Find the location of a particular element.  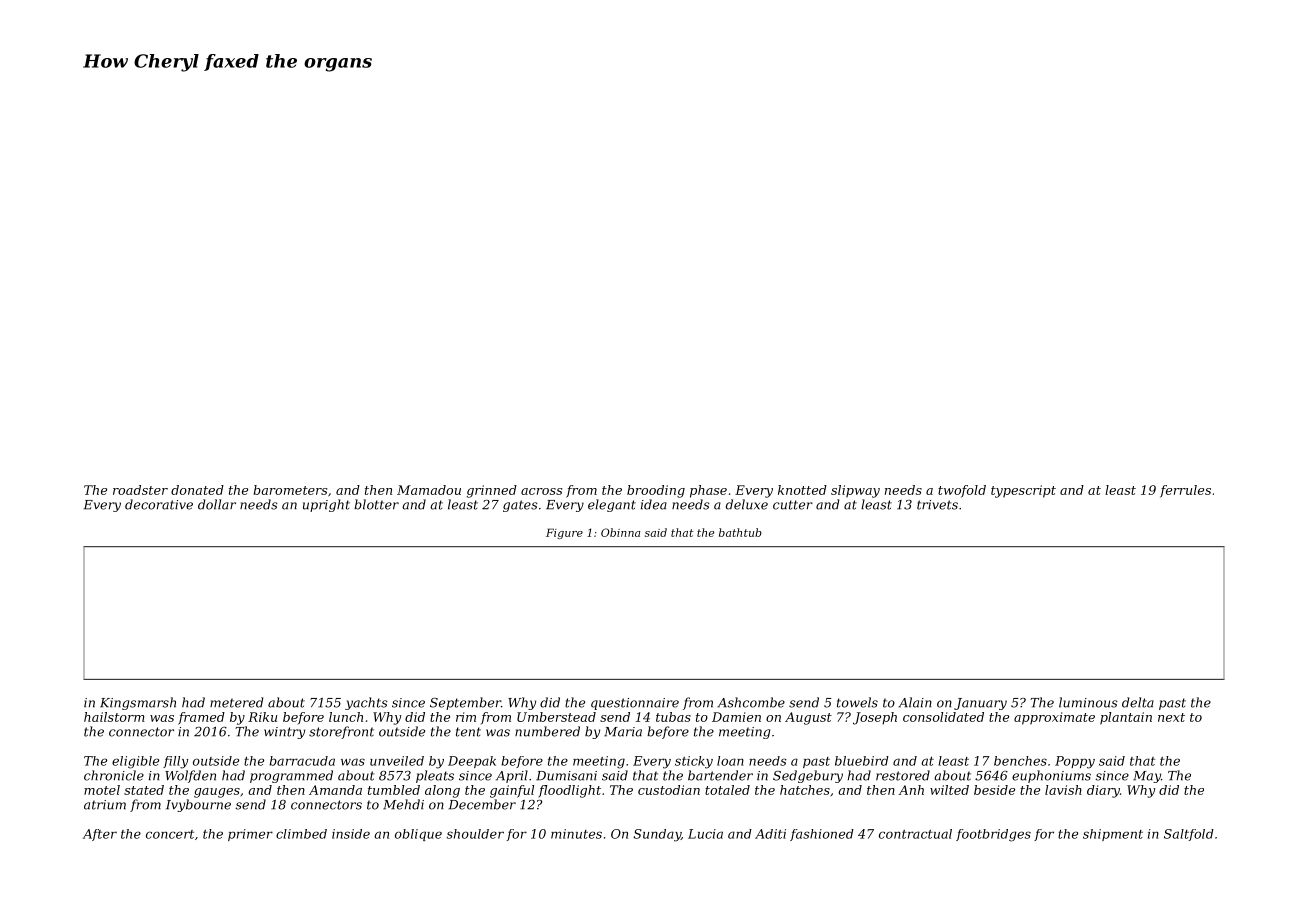

concert is located at coordinates (170, 834).
